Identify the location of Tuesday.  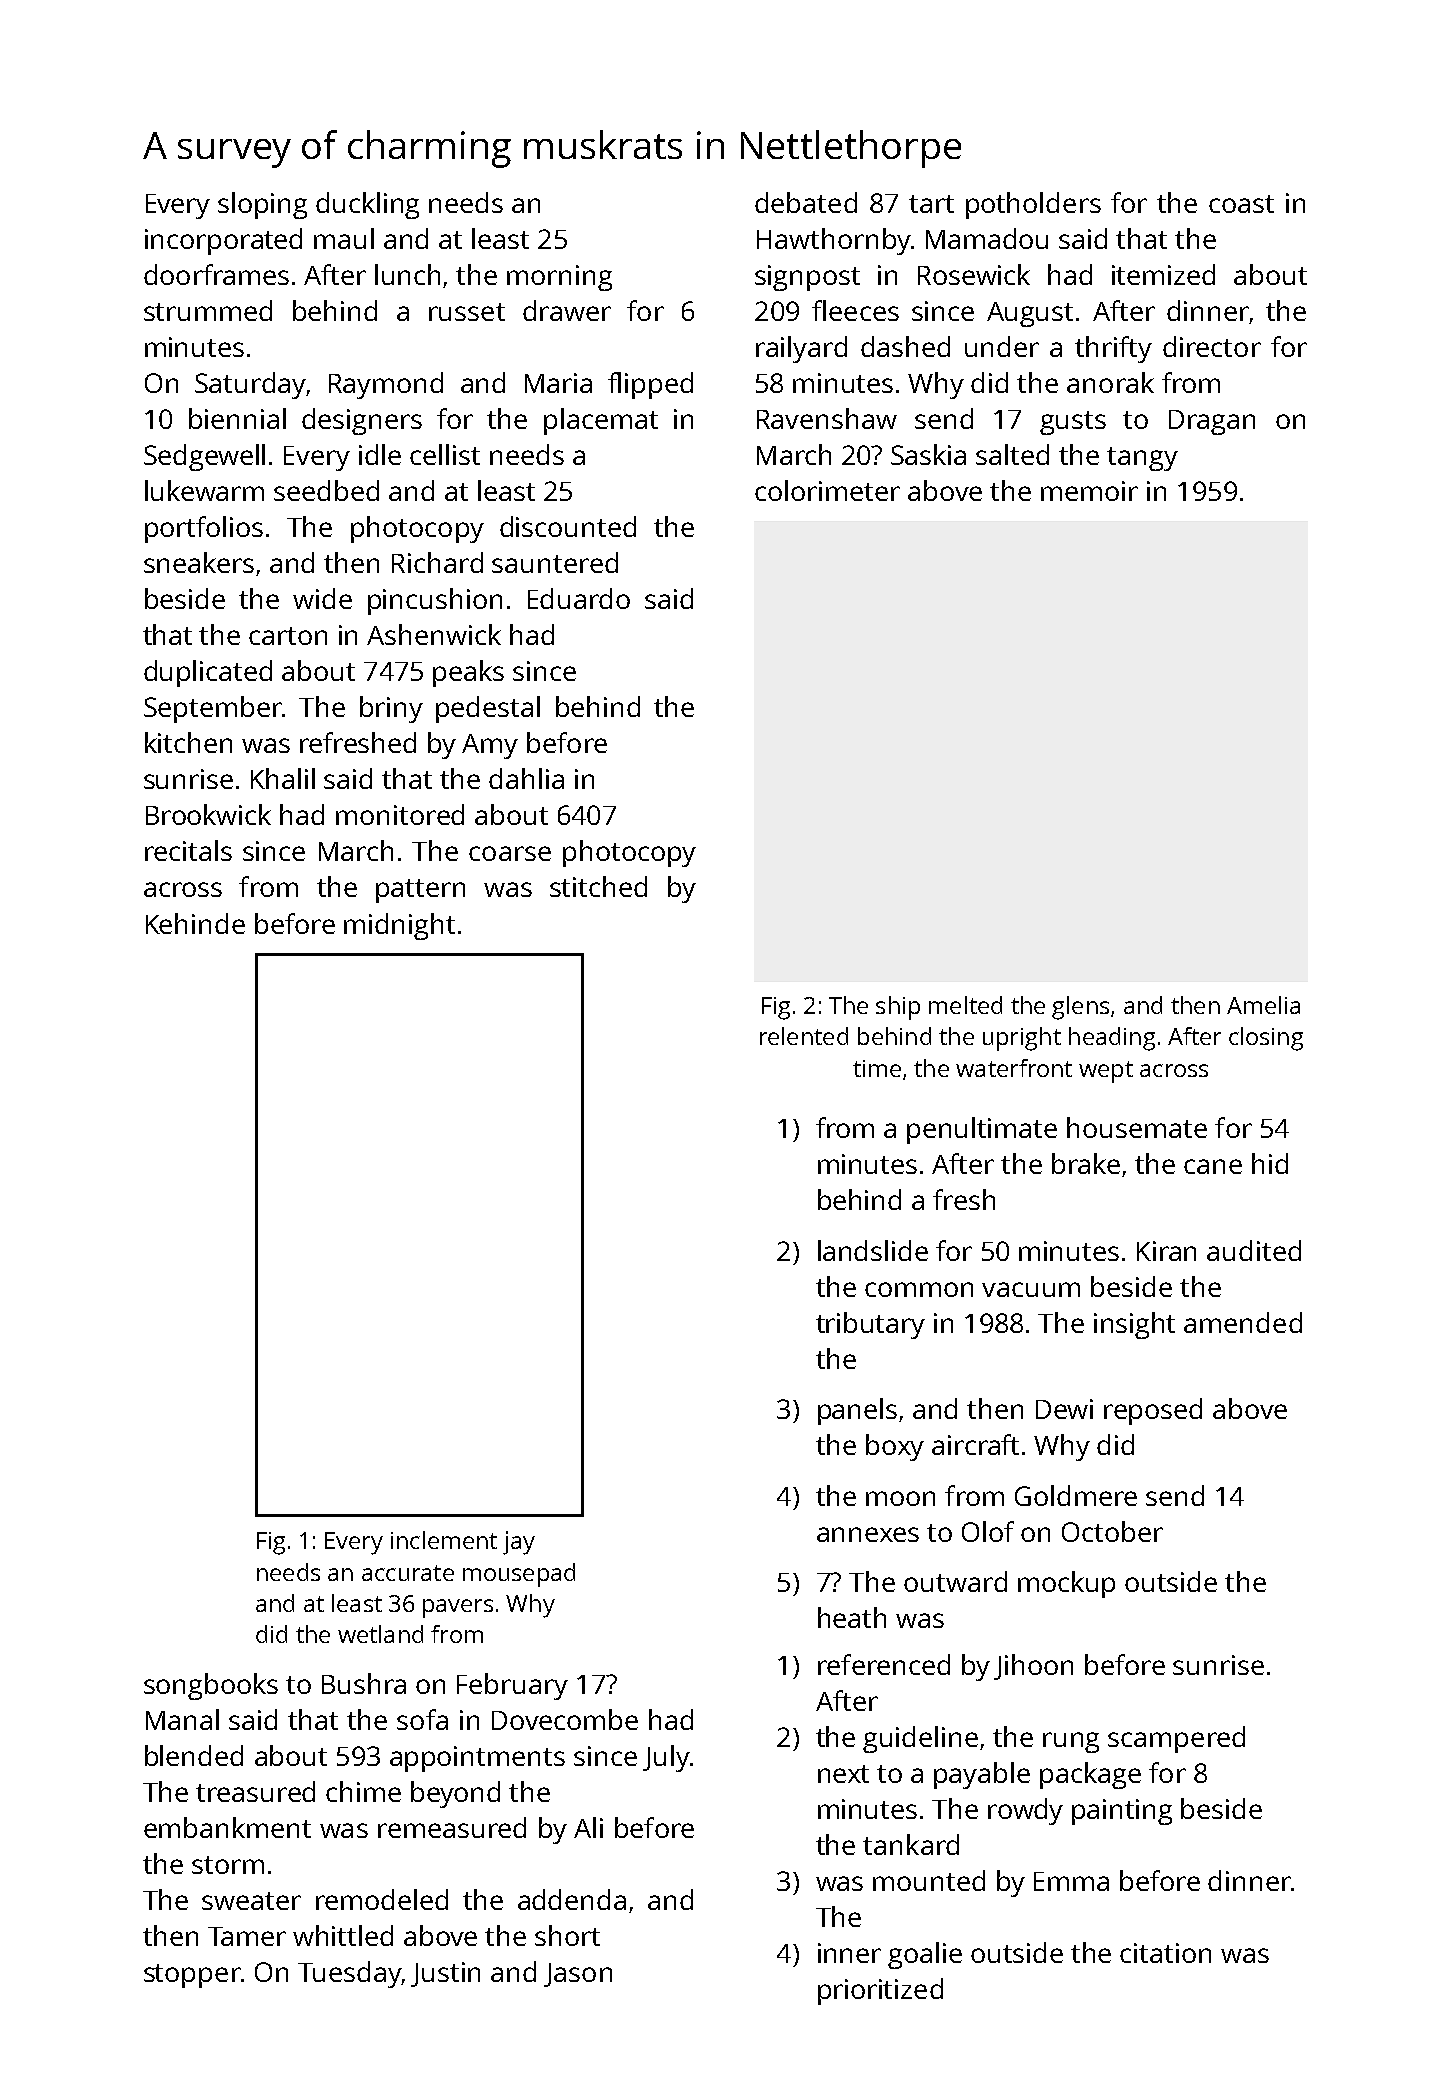
(349, 1974).
